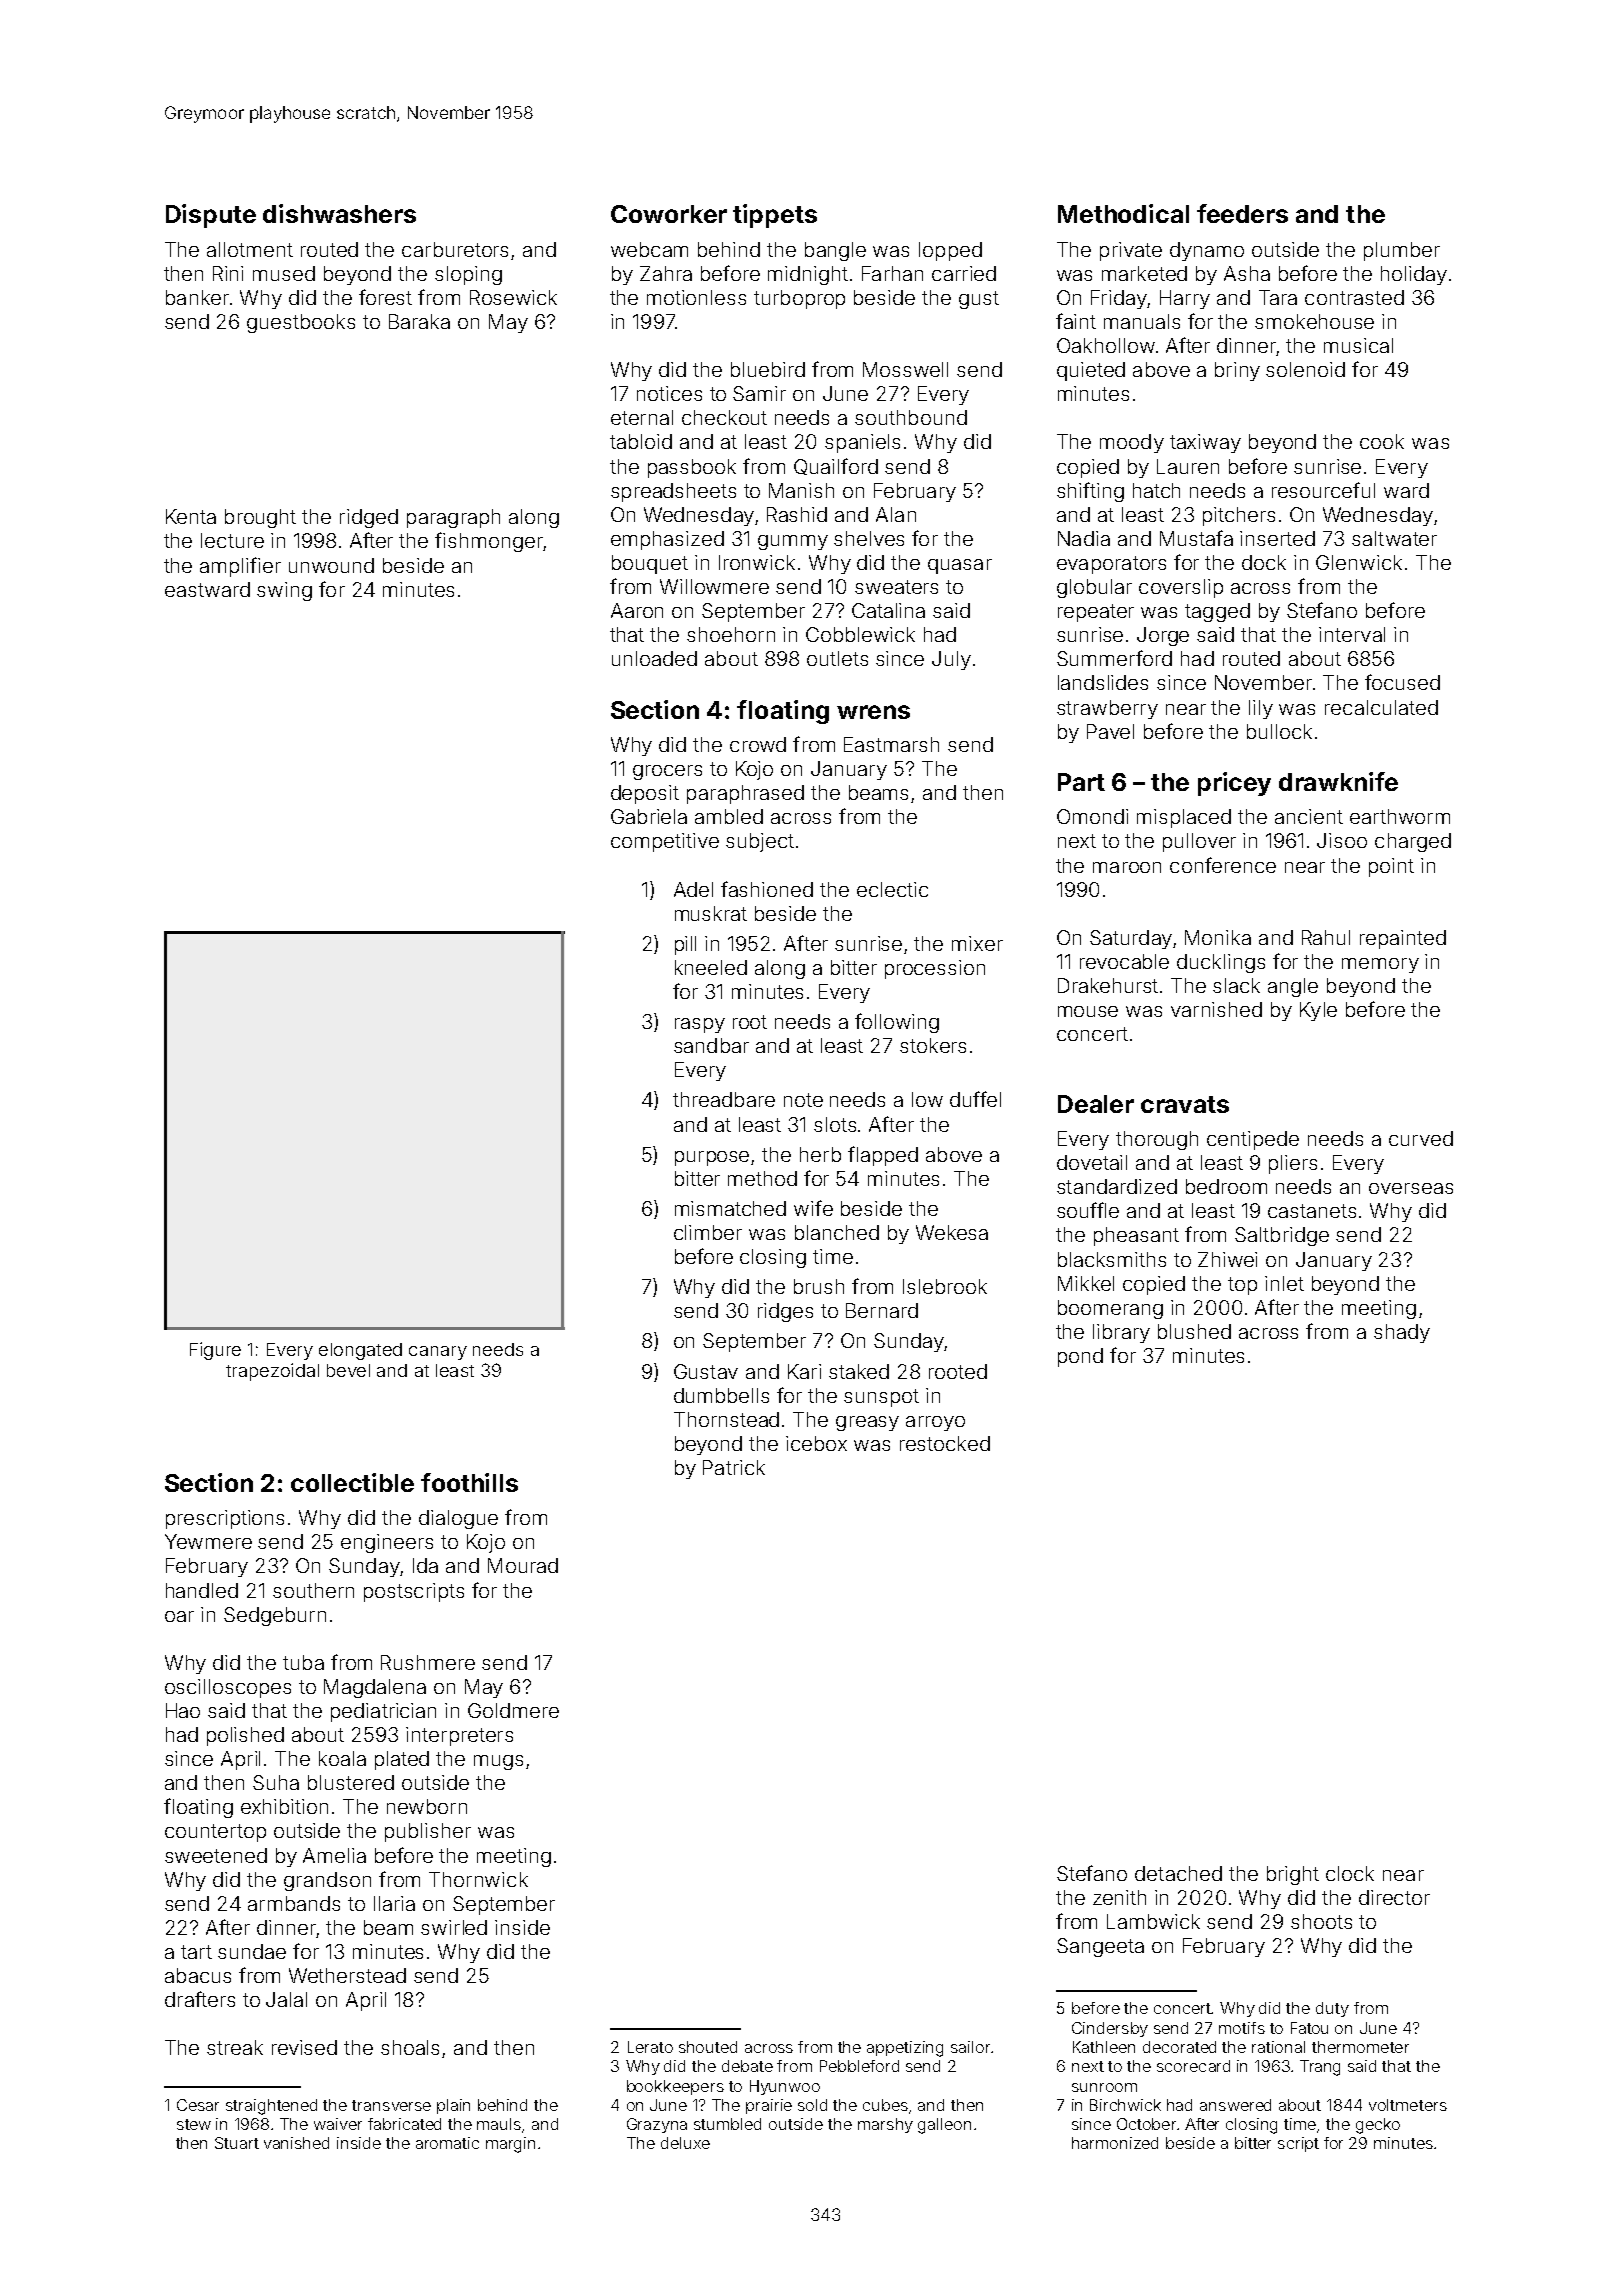  Describe the element at coordinates (642, 417) in the screenshot. I see `eternal` at that location.
